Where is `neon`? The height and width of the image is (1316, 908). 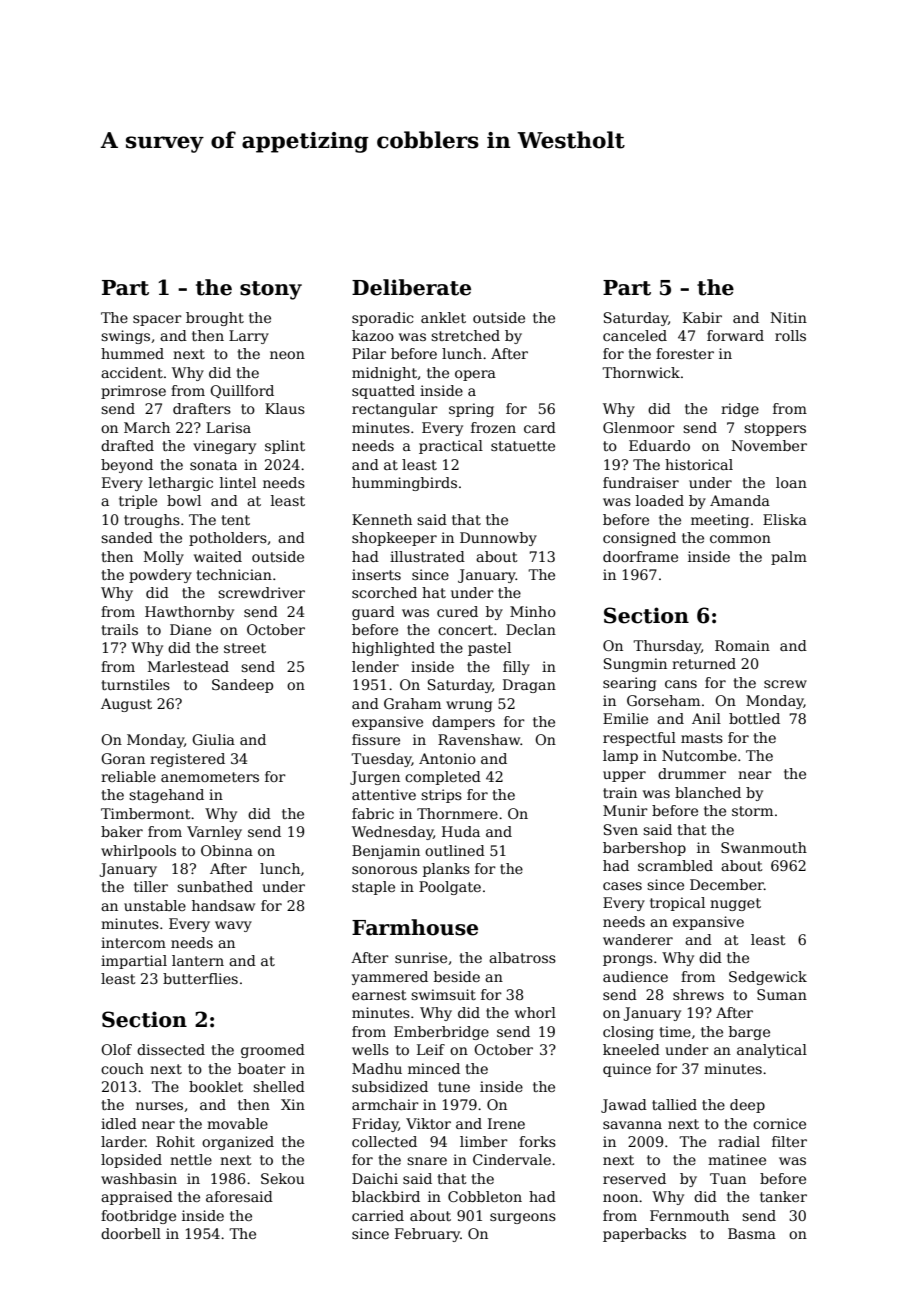
neon is located at coordinates (287, 355).
